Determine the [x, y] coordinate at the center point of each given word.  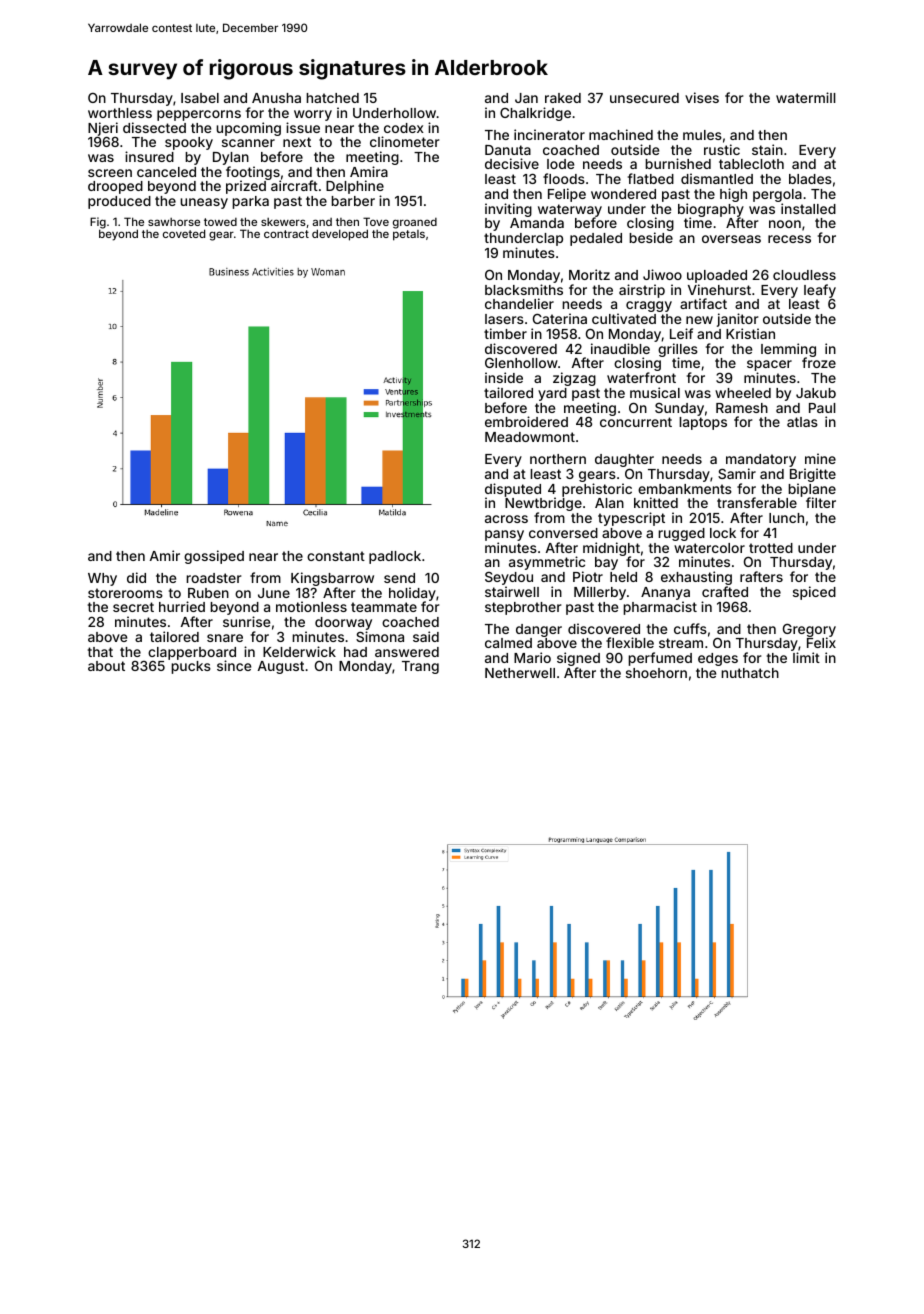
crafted [725, 591]
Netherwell [520, 673]
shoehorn [656, 673]
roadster [213, 578]
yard [552, 394]
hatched [332, 98]
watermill [806, 97]
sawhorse [174, 222]
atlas [802, 422]
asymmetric [547, 563]
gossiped [214, 557]
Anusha [276, 98]
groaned [415, 223]
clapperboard [192, 654]
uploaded [717, 276]
